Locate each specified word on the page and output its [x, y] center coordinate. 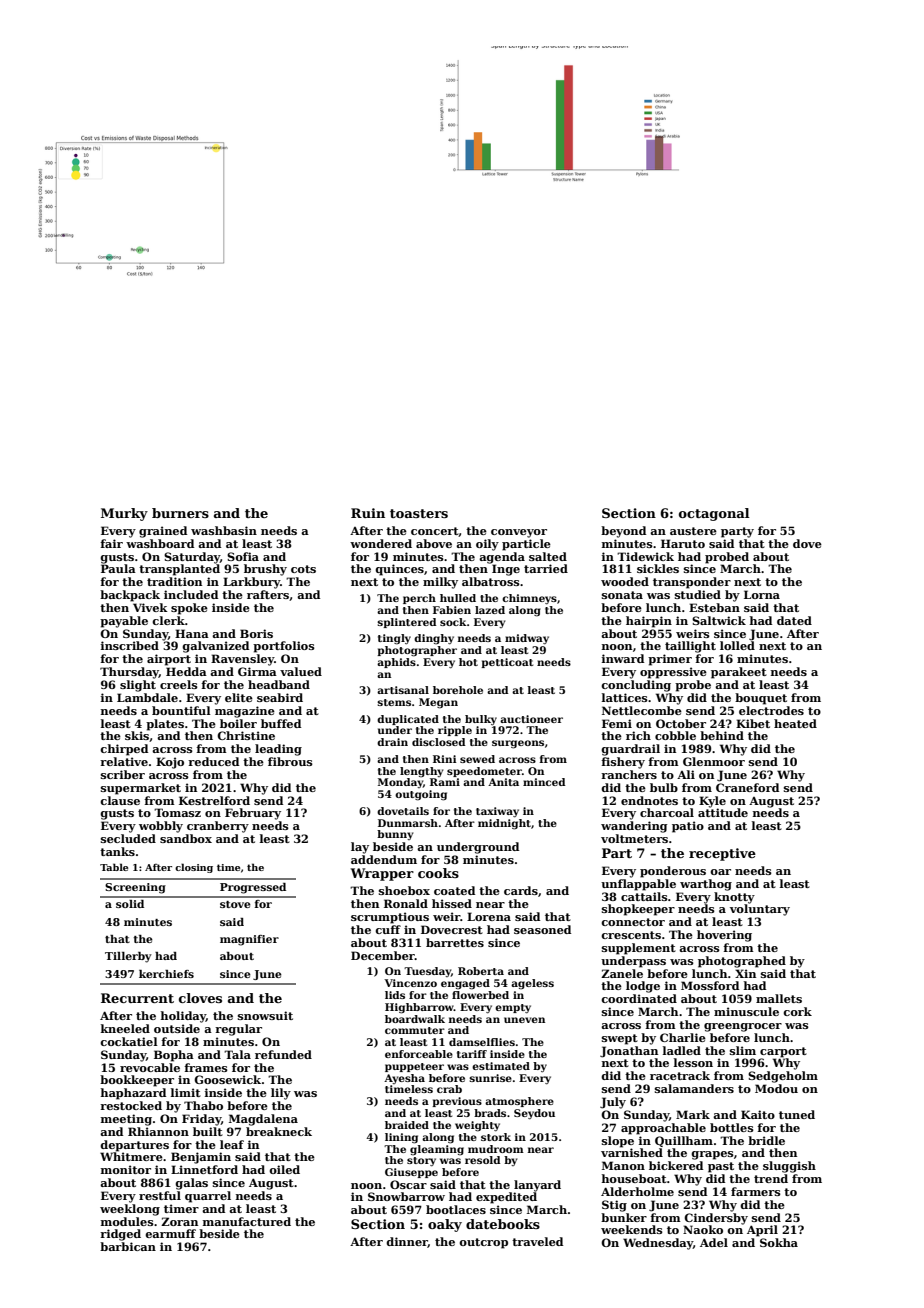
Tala [237, 1054]
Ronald [406, 903]
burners [180, 513]
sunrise [490, 1078]
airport [169, 660]
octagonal [714, 514]
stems [394, 702]
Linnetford [204, 1169]
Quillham [684, 1141]
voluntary [760, 910]
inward [623, 658]
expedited [506, 1198]
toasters [419, 513]
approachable [663, 1129]
